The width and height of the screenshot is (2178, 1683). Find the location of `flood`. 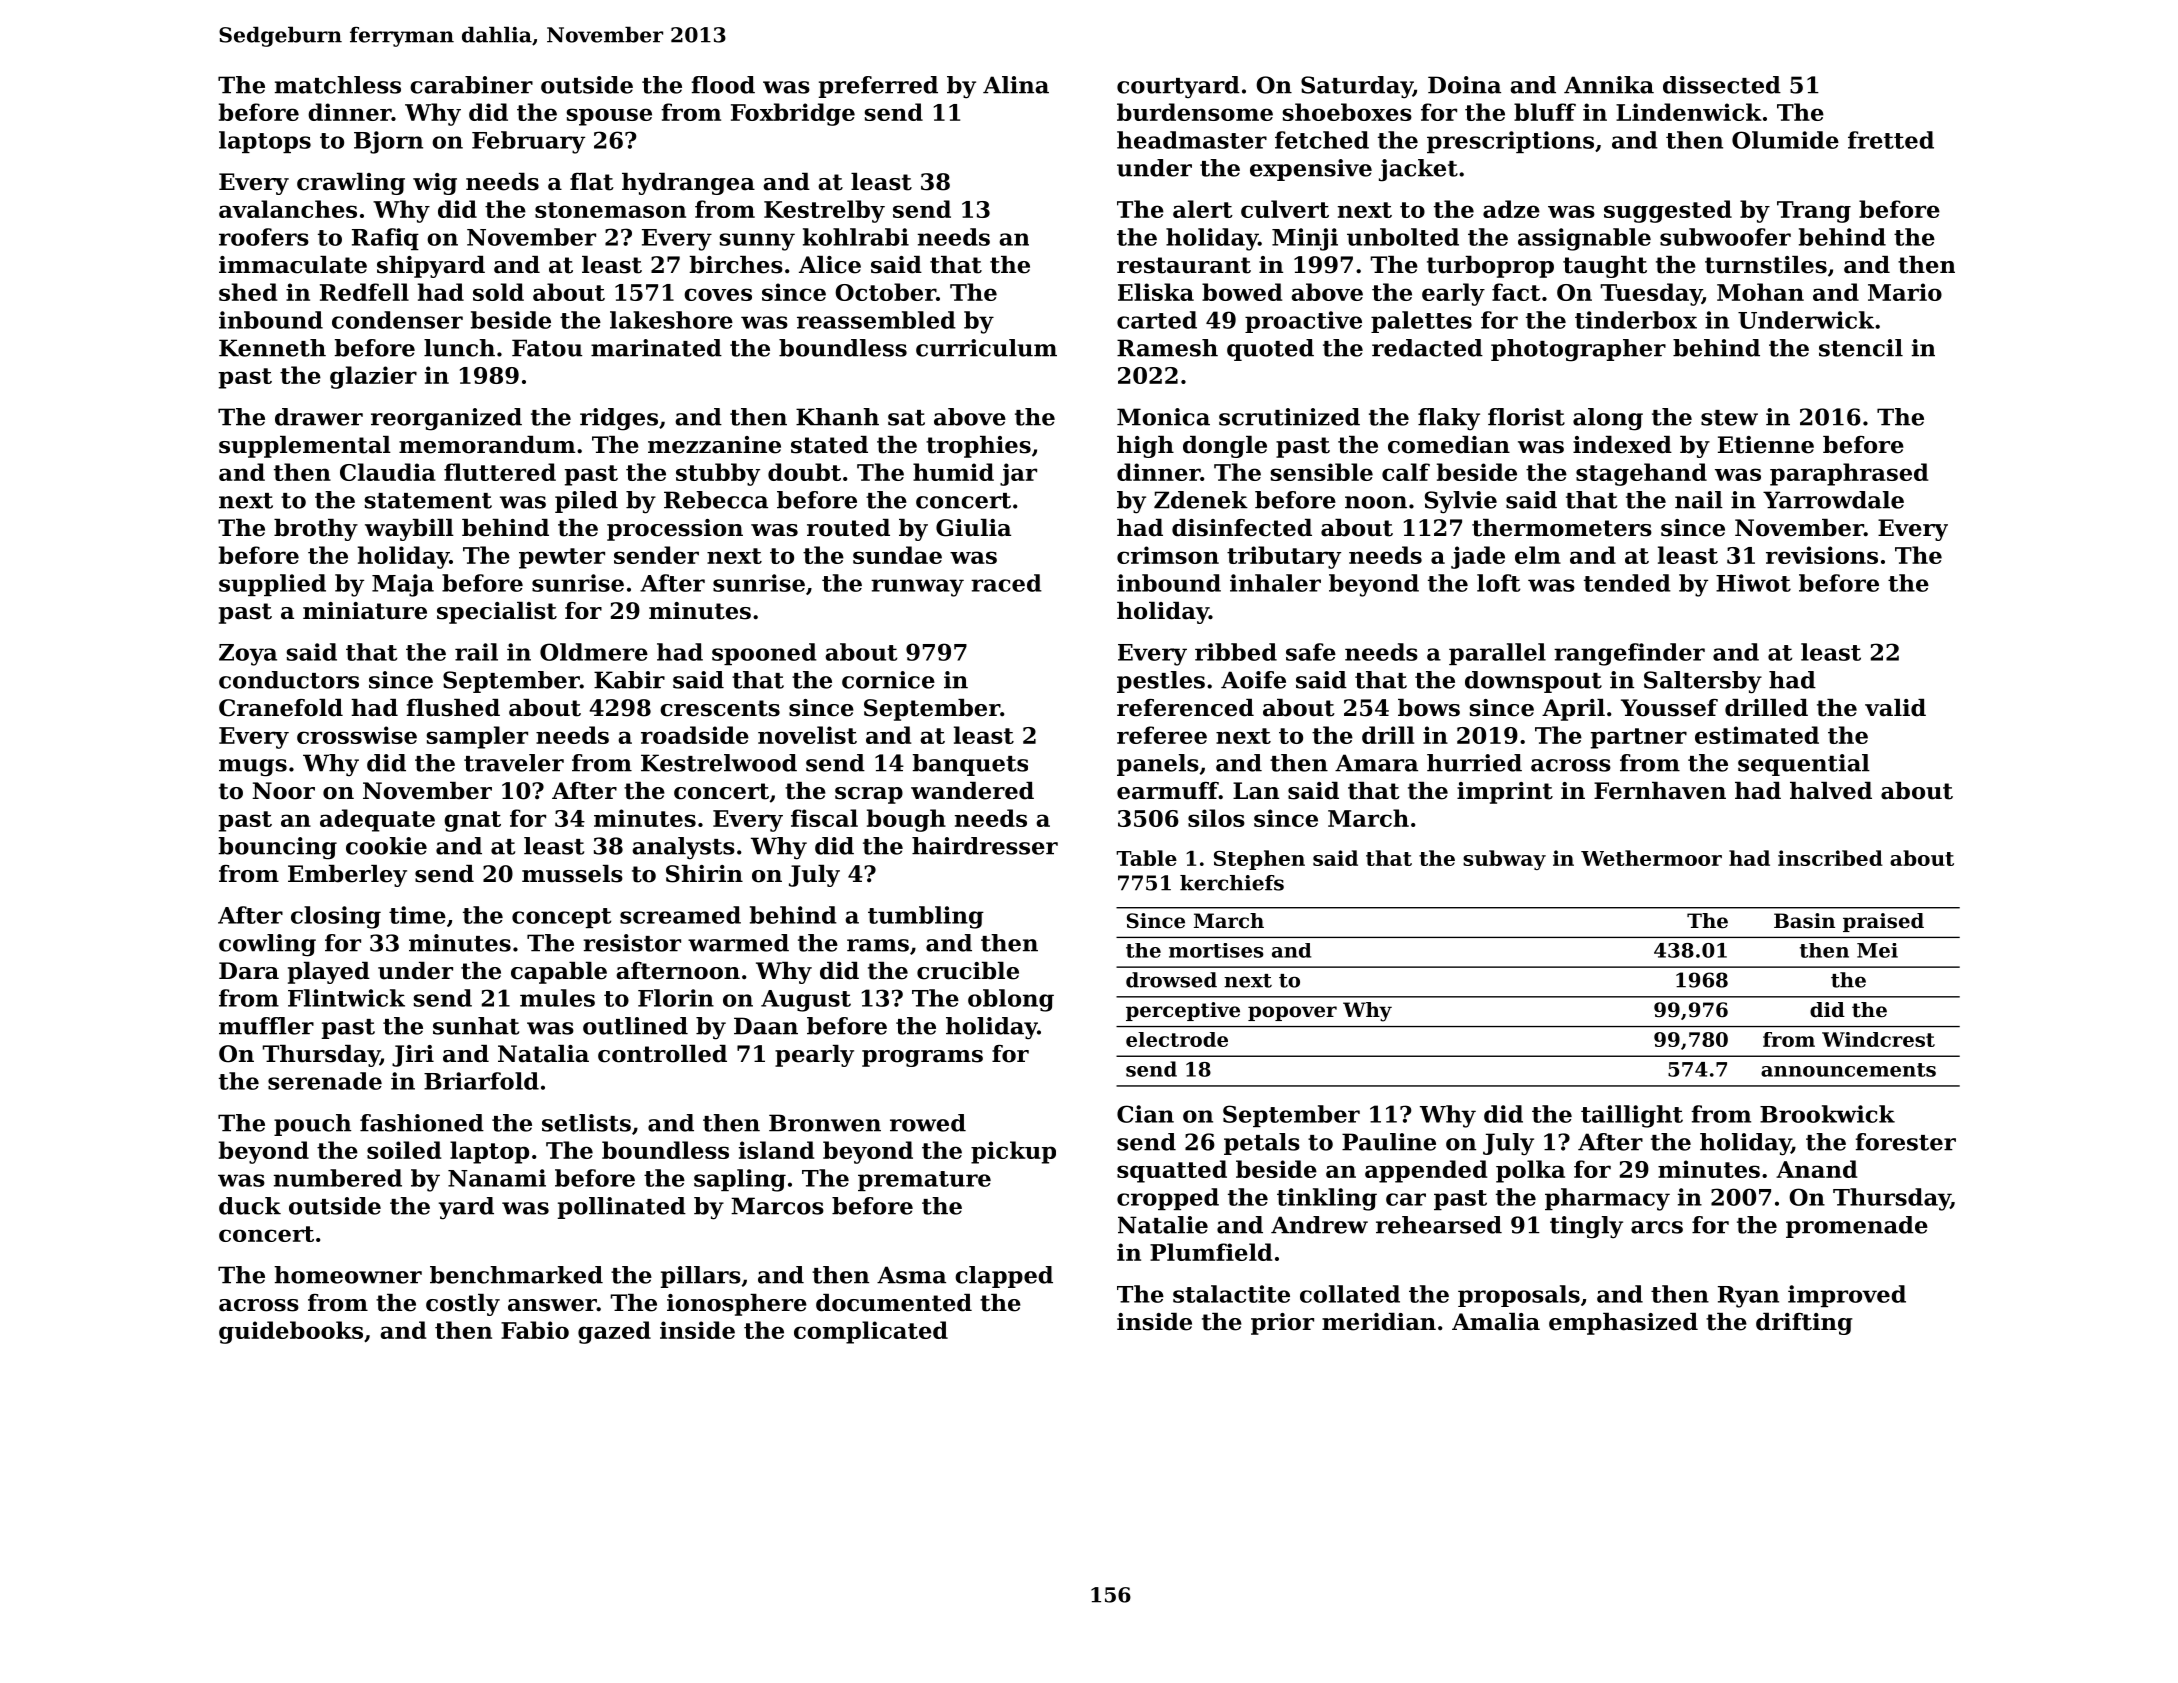

flood is located at coordinates (723, 85).
